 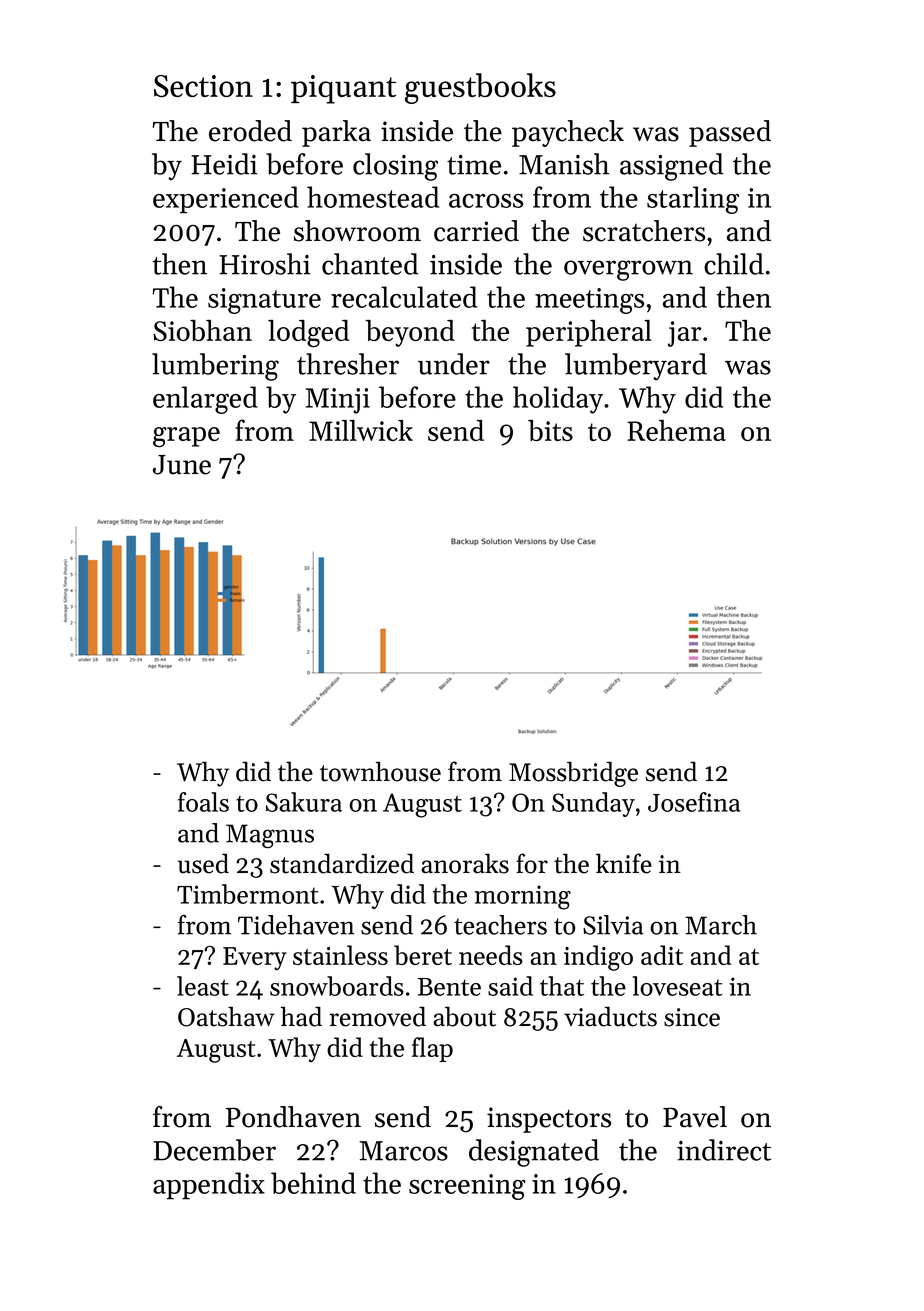 What do you see at coordinates (209, 1186) in the page?
I see `appendix` at bounding box center [209, 1186].
